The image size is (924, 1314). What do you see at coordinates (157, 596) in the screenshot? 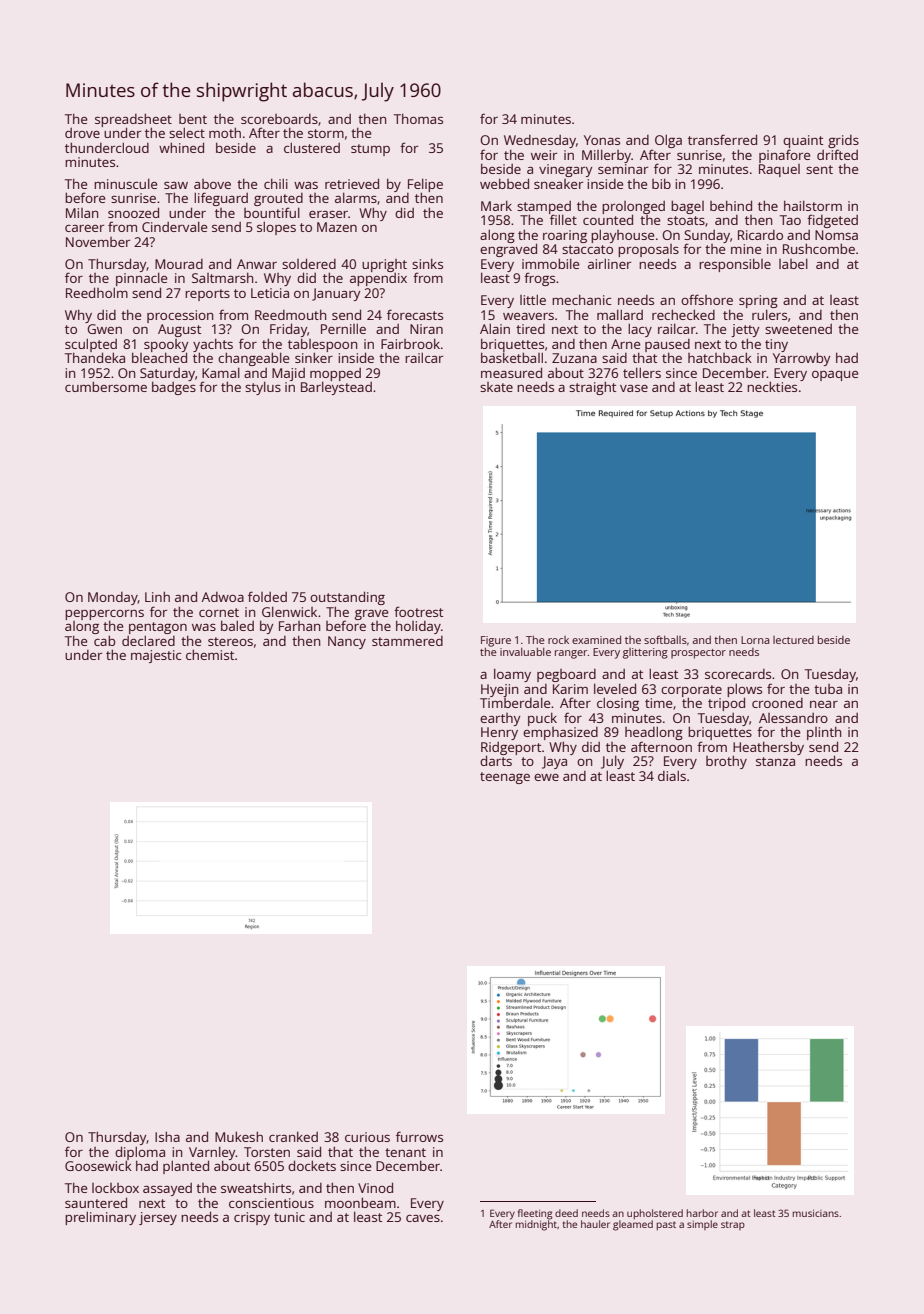
I see `Linh` at bounding box center [157, 596].
